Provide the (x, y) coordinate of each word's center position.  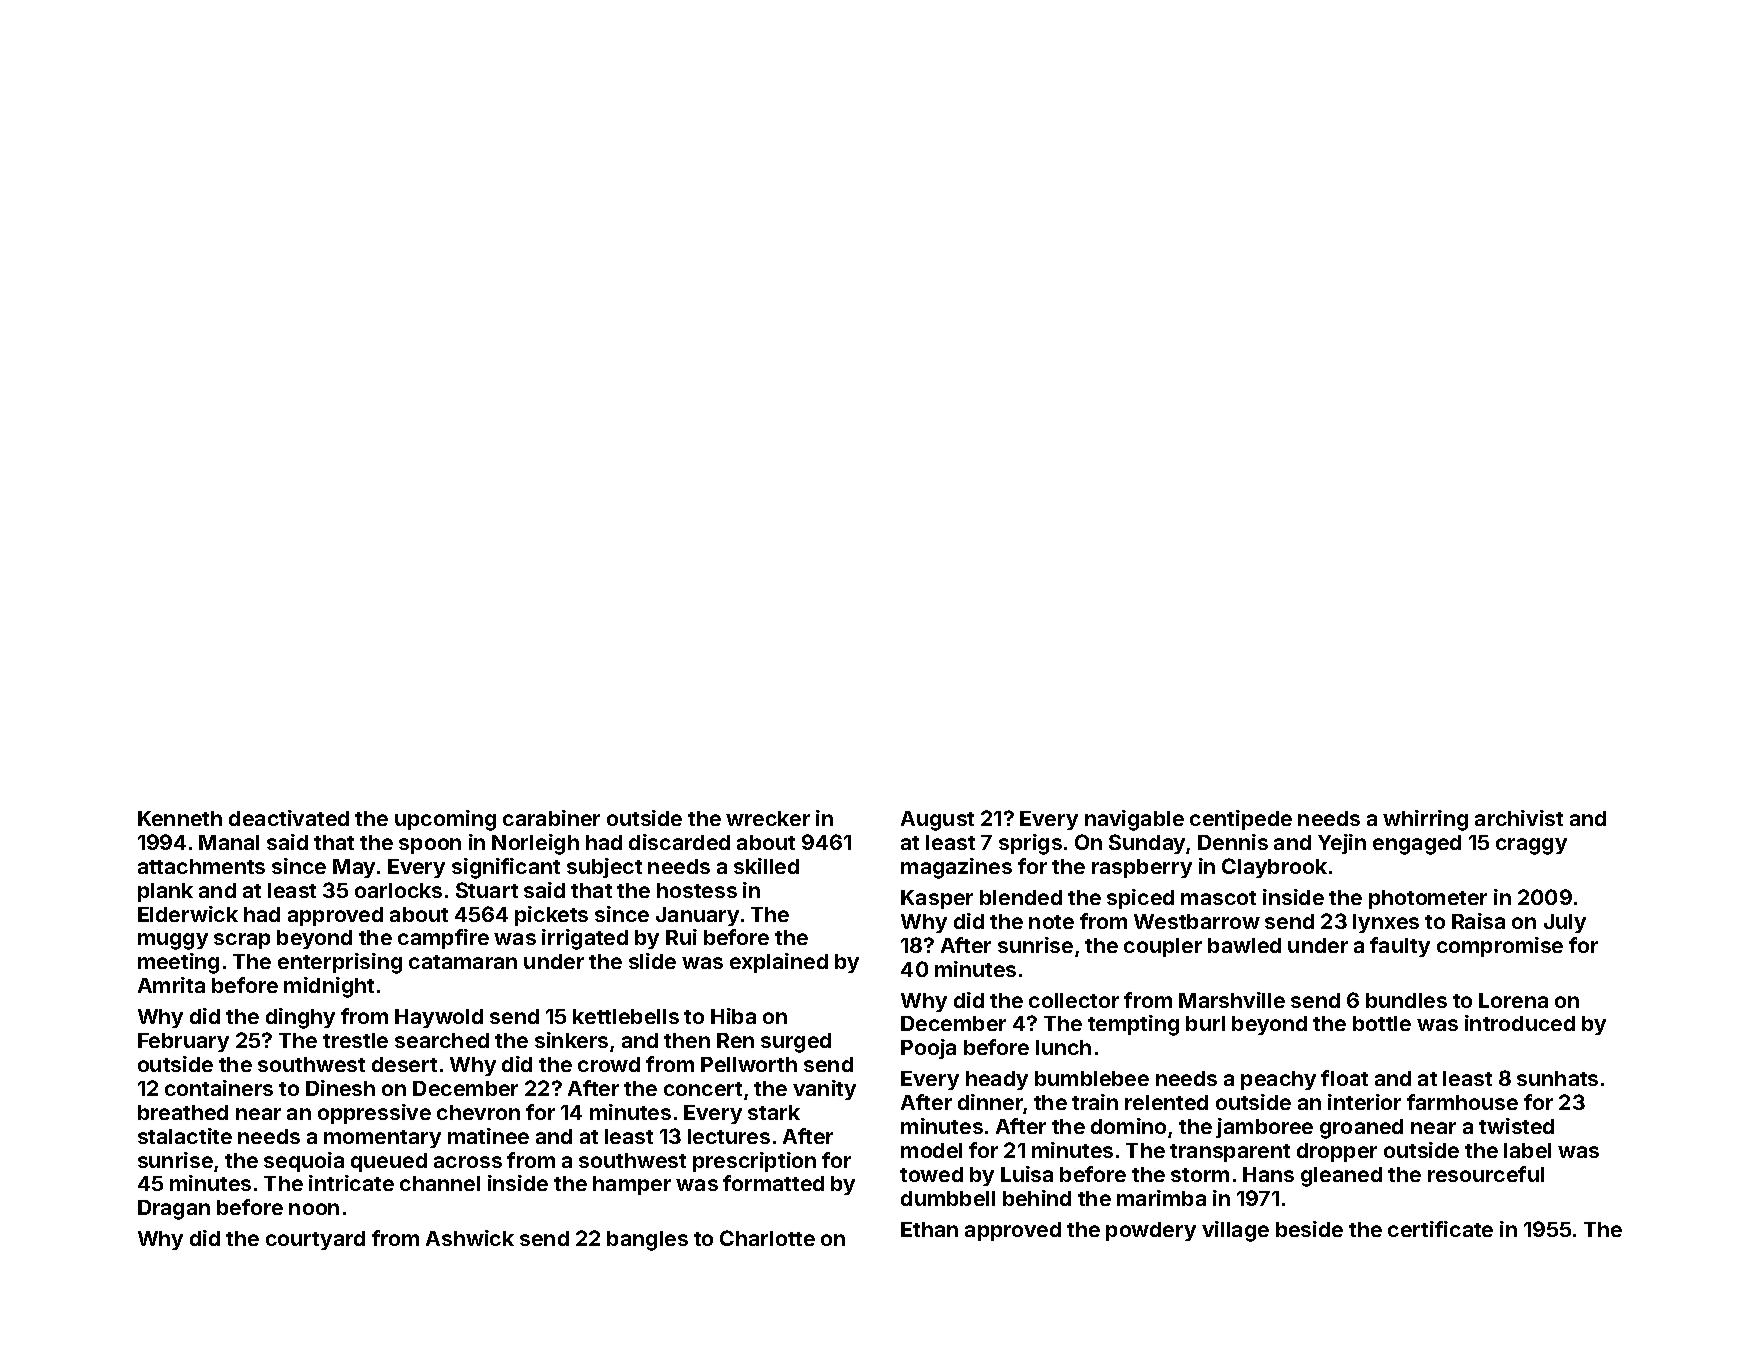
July (1565, 923)
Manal (229, 842)
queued (389, 1162)
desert (404, 1064)
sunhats (1557, 1078)
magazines (956, 868)
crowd (609, 1064)
